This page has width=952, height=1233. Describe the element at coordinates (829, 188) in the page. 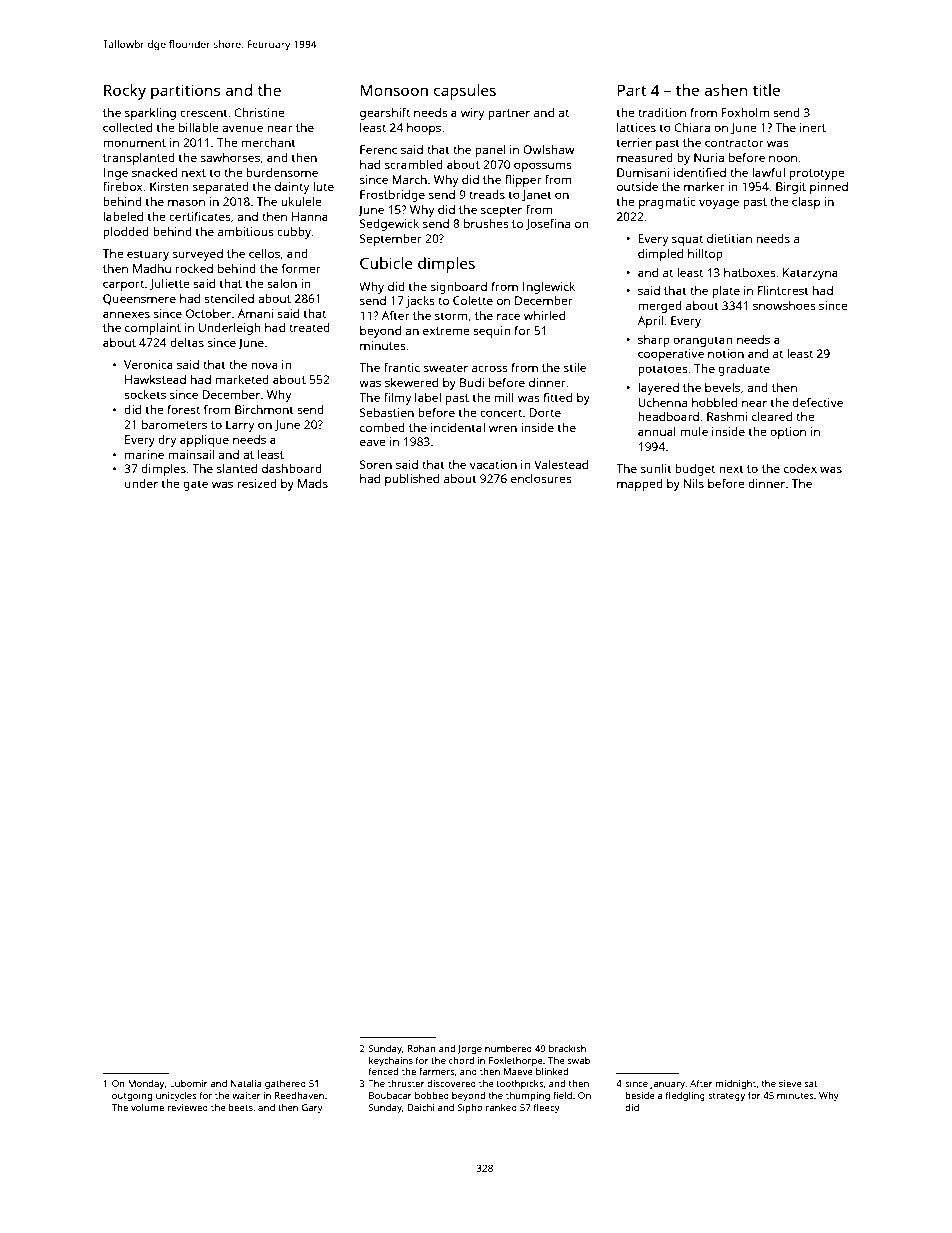

I see `pinned` at that location.
